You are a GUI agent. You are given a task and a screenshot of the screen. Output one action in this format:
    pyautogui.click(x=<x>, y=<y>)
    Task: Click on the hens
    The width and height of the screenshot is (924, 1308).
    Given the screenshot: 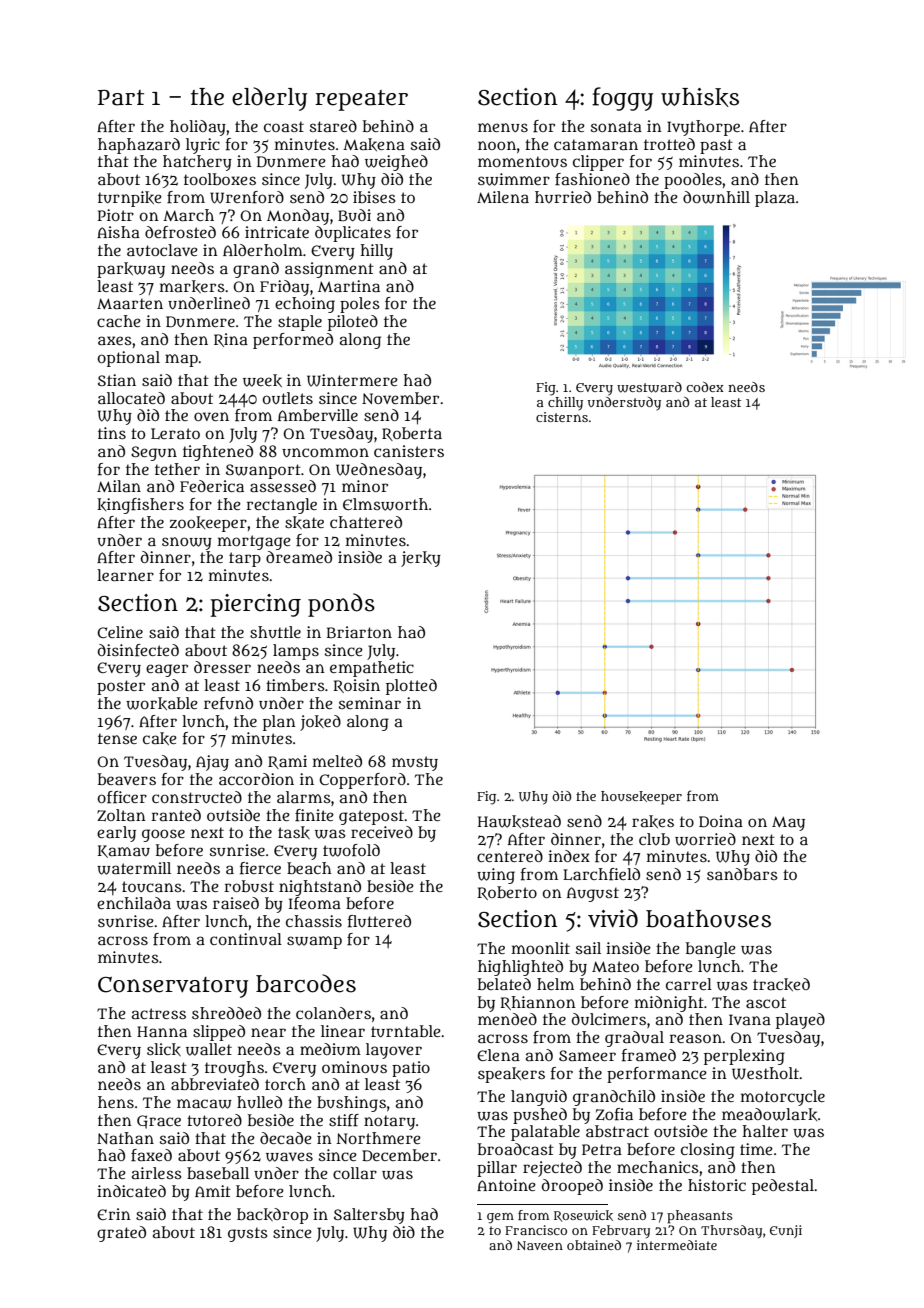 What is the action you would take?
    pyautogui.click(x=116, y=1102)
